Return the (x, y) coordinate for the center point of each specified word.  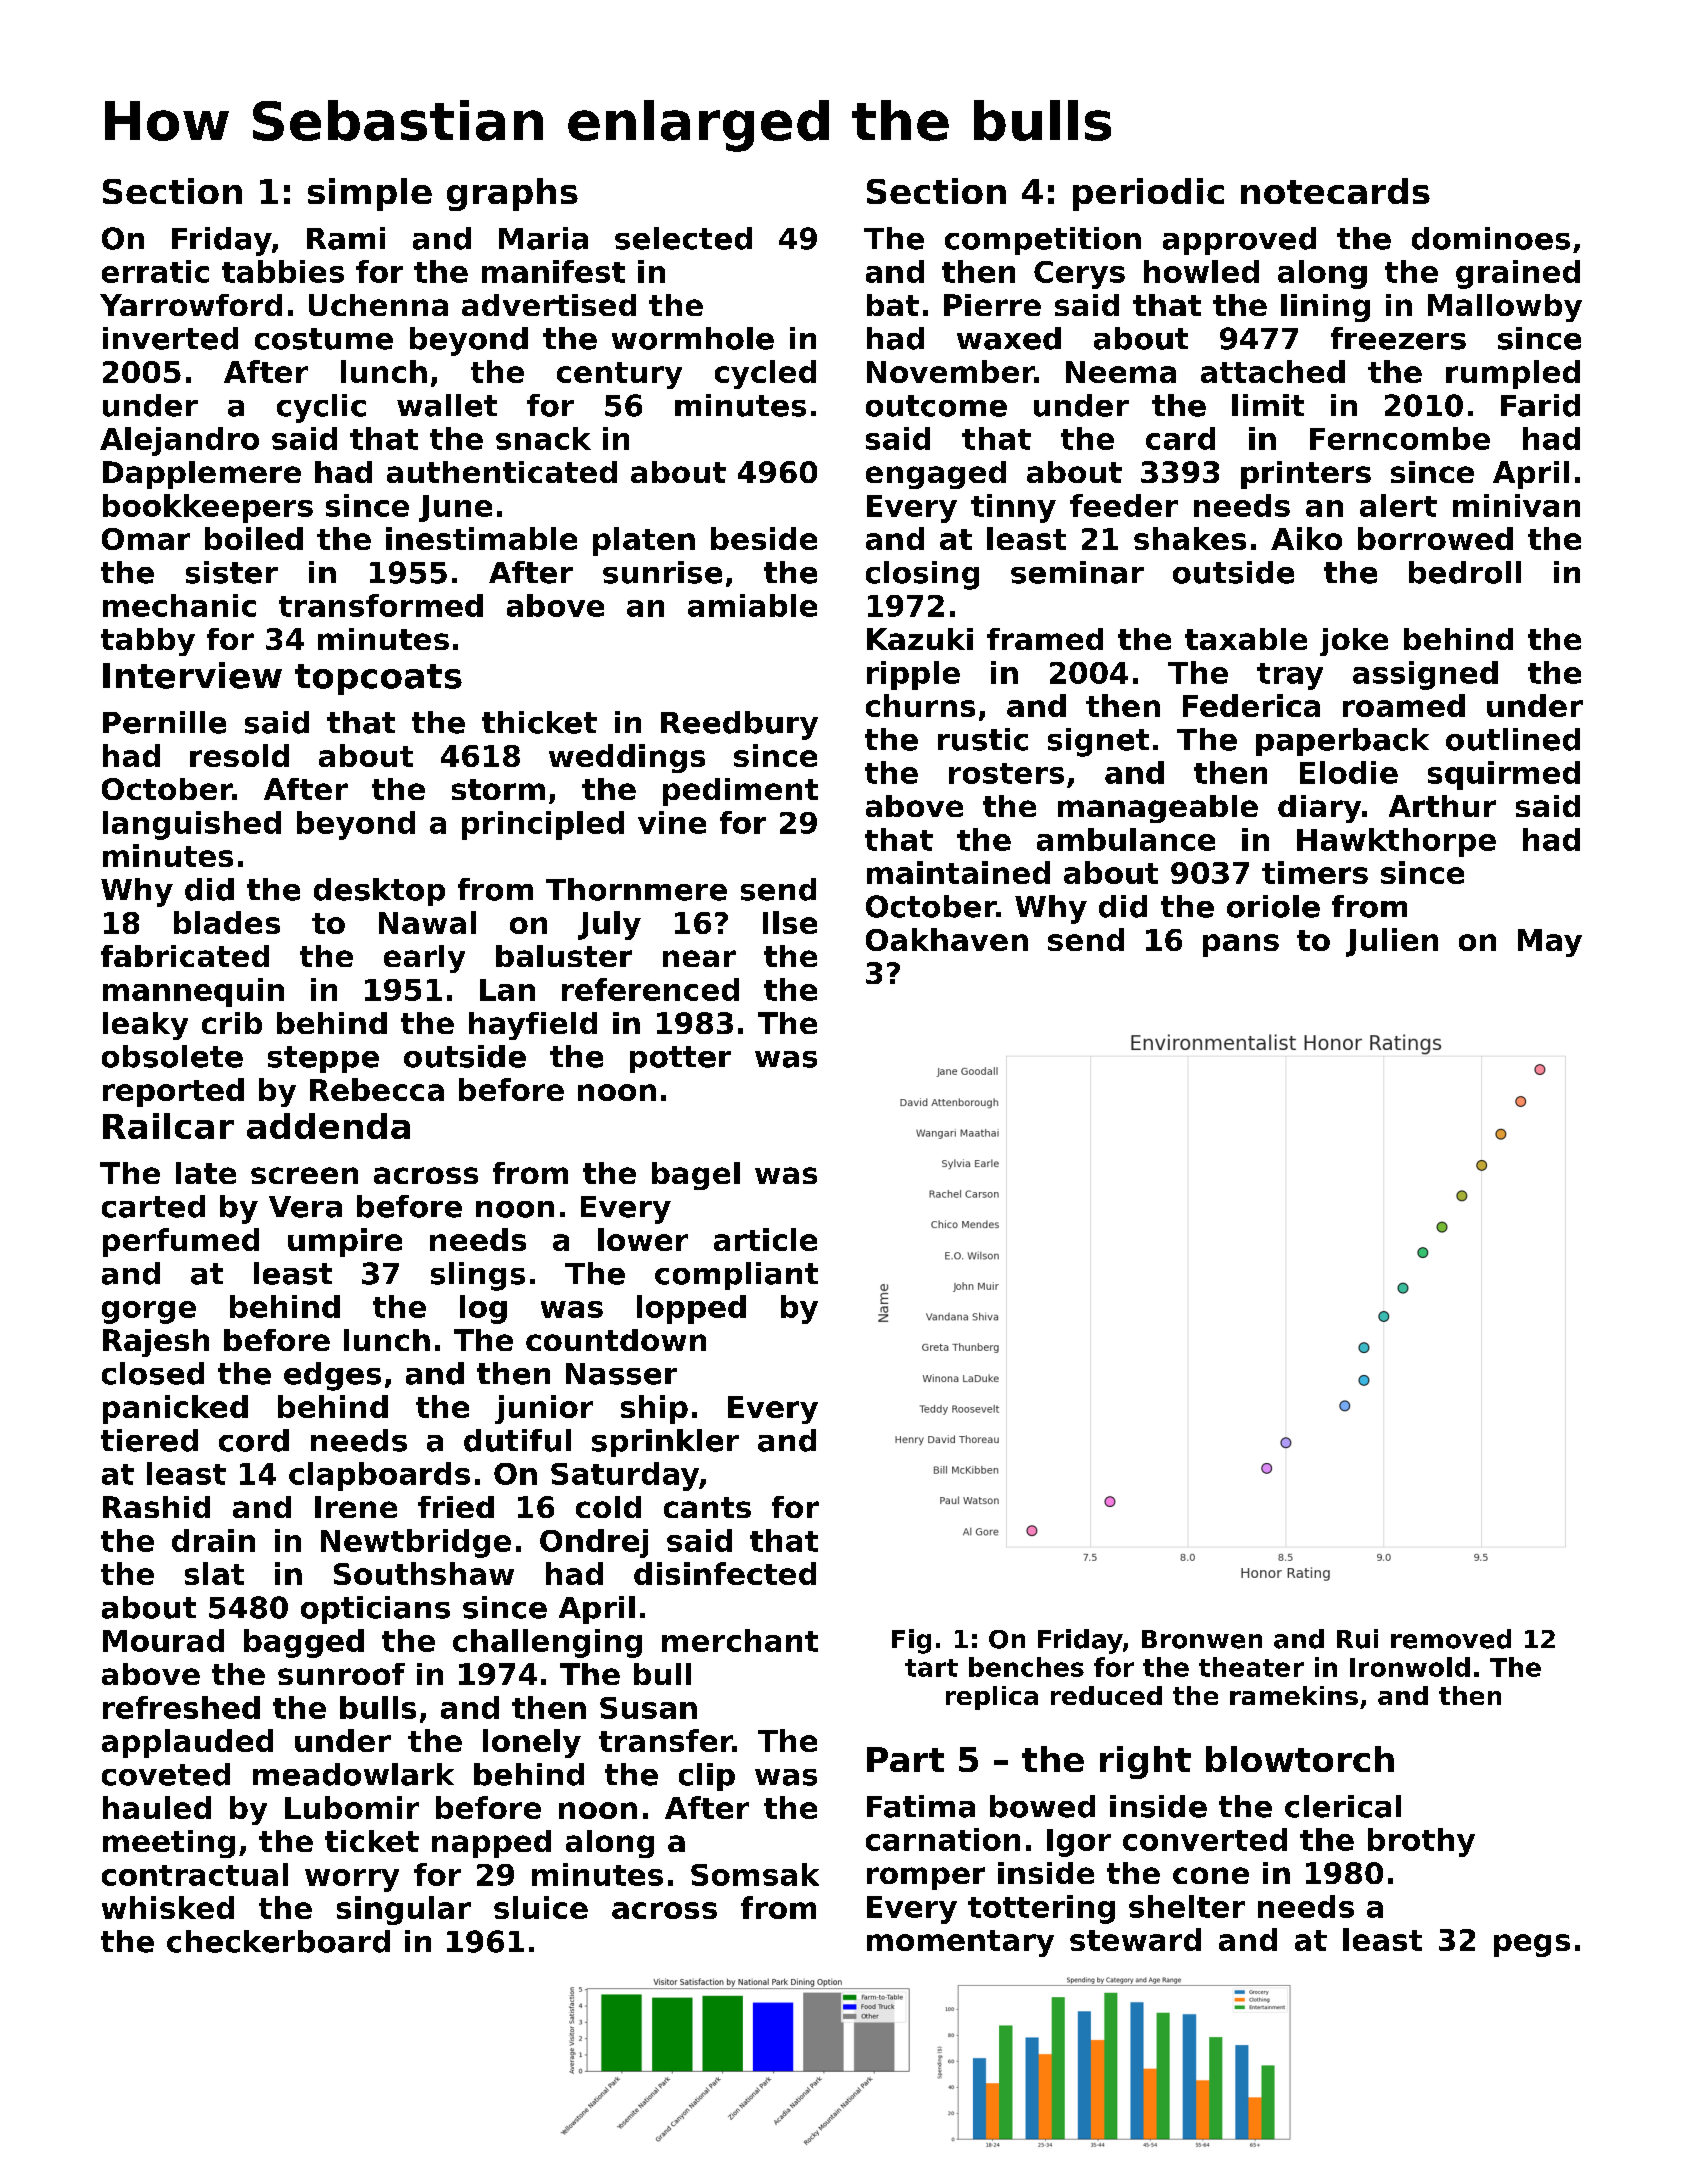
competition (1043, 241)
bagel (696, 1176)
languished (192, 825)
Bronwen (1202, 1639)
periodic (1148, 194)
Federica (1251, 705)
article (765, 1239)
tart (931, 1668)
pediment (740, 792)
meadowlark (353, 1774)
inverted (170, 338)
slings (478, 1276)
